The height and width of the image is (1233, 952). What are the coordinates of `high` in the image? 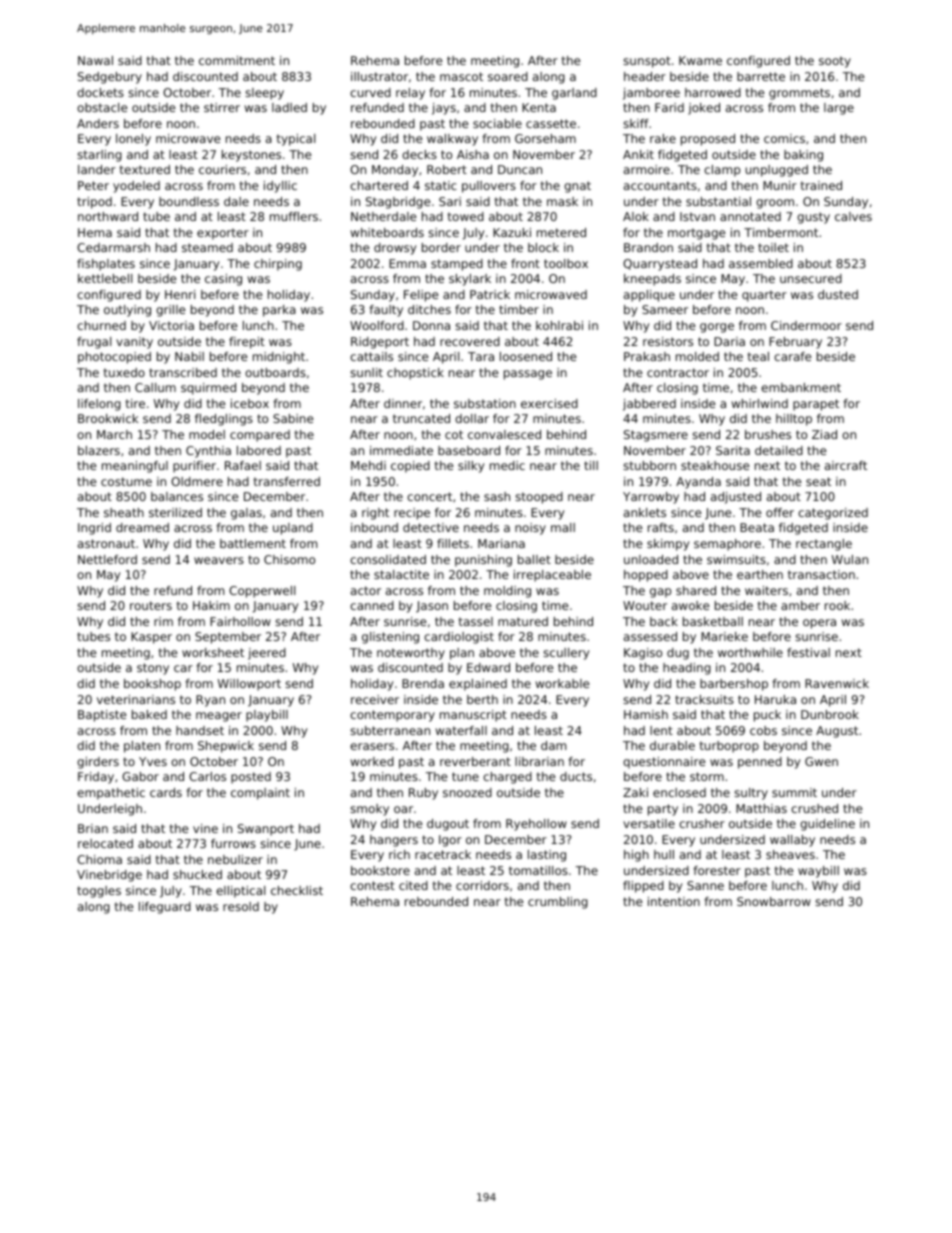 It's located at (636, 856).
